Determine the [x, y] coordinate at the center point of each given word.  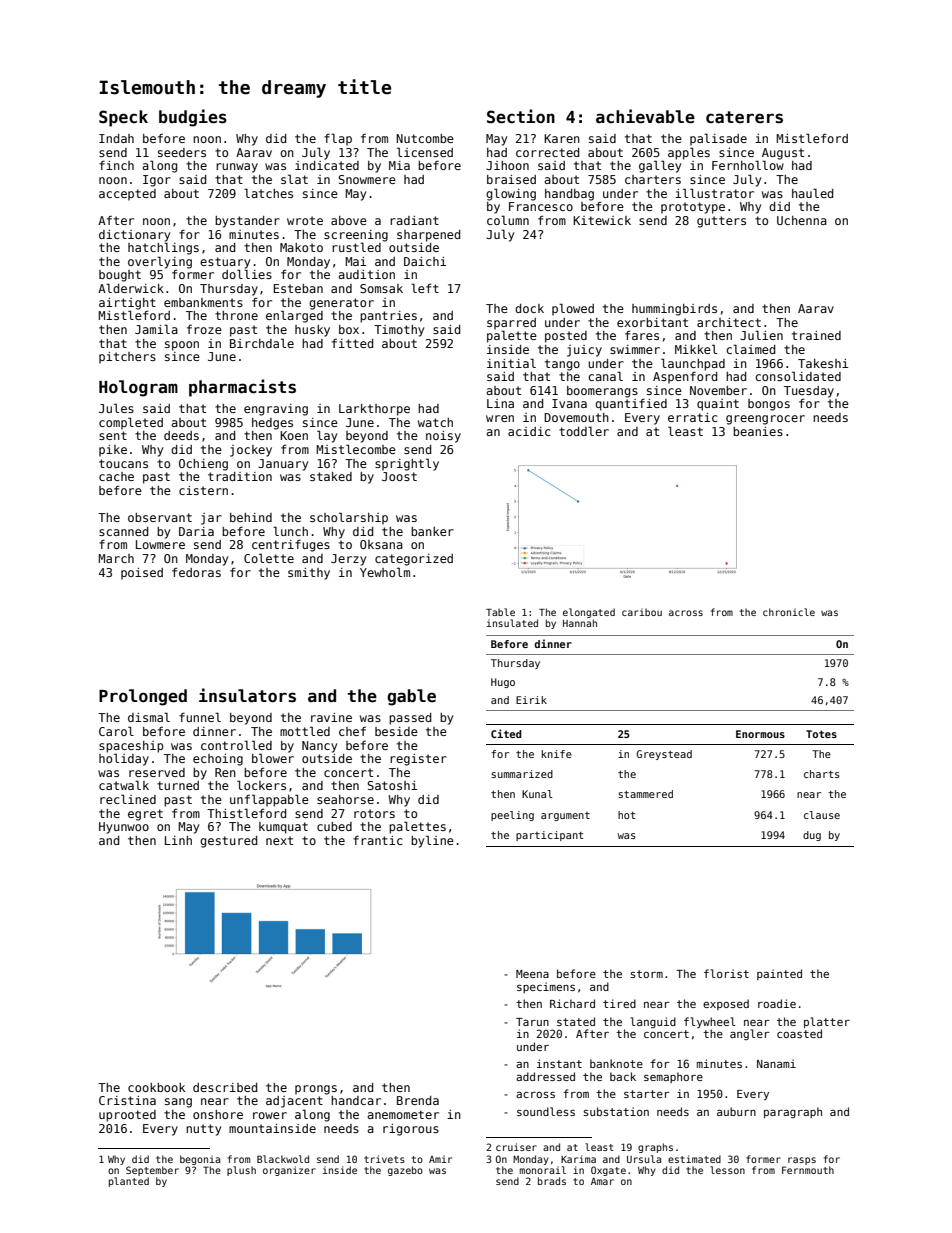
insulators [247, 695]
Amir [440, 1159]
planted [129, 1182]
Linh [178, 840]
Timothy [399, 331]
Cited [506, 733]
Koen [294, 435]
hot [627, 815]
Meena [532, 974]
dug [812, 836]
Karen [562, 138]
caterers [744, 117]
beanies [758, 431]
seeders [182, 152]
